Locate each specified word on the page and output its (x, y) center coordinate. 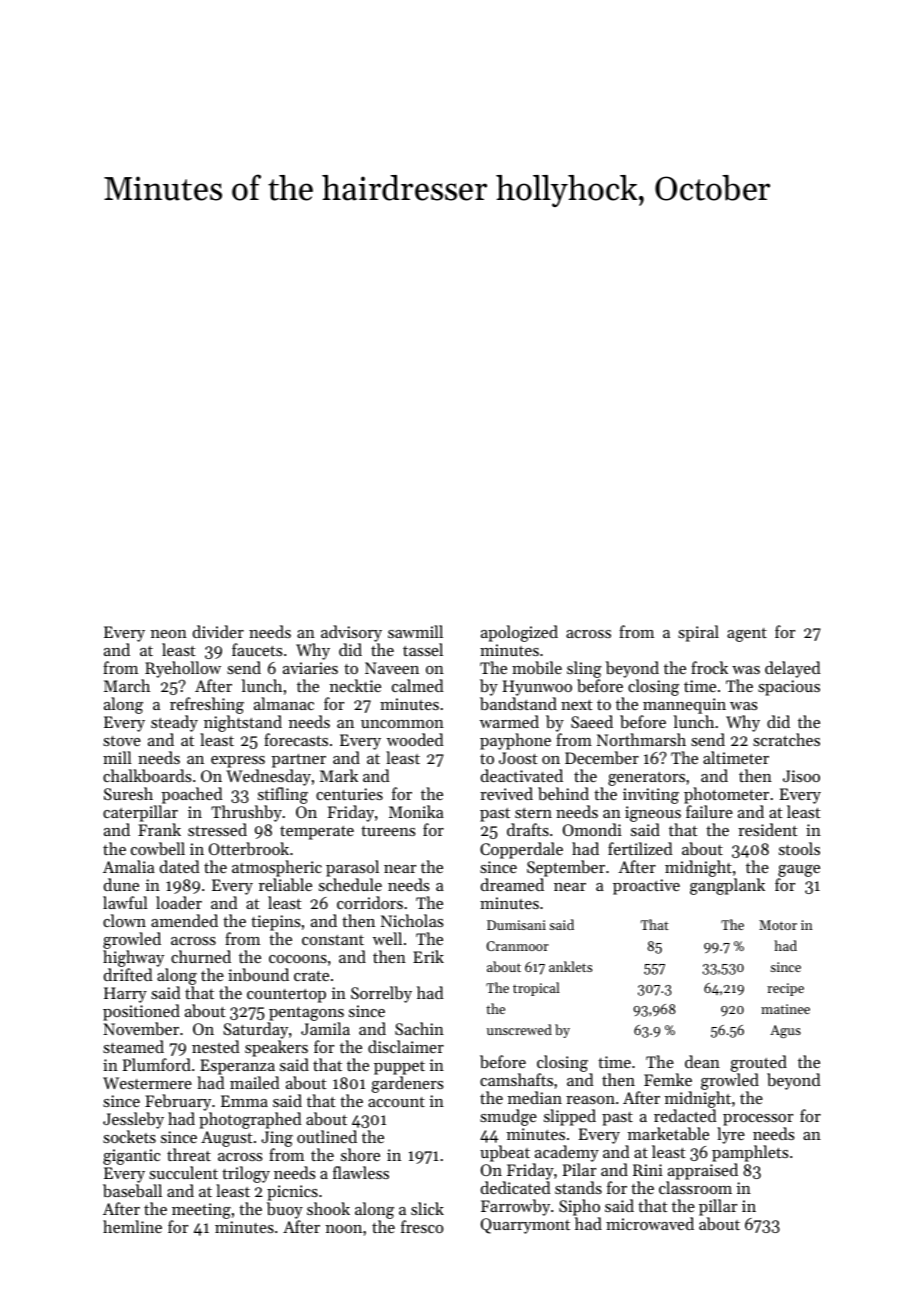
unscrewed (519, 1029)
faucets (257, 649)
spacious (789, 688)
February (178, 1102)
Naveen (392, 668)
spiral (698, 633)
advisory (351, 633)
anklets (570, 966)
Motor (778, 925)
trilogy (246, 1174)
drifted (128, 974)
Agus (785, 1031)
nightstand (242, 725)
